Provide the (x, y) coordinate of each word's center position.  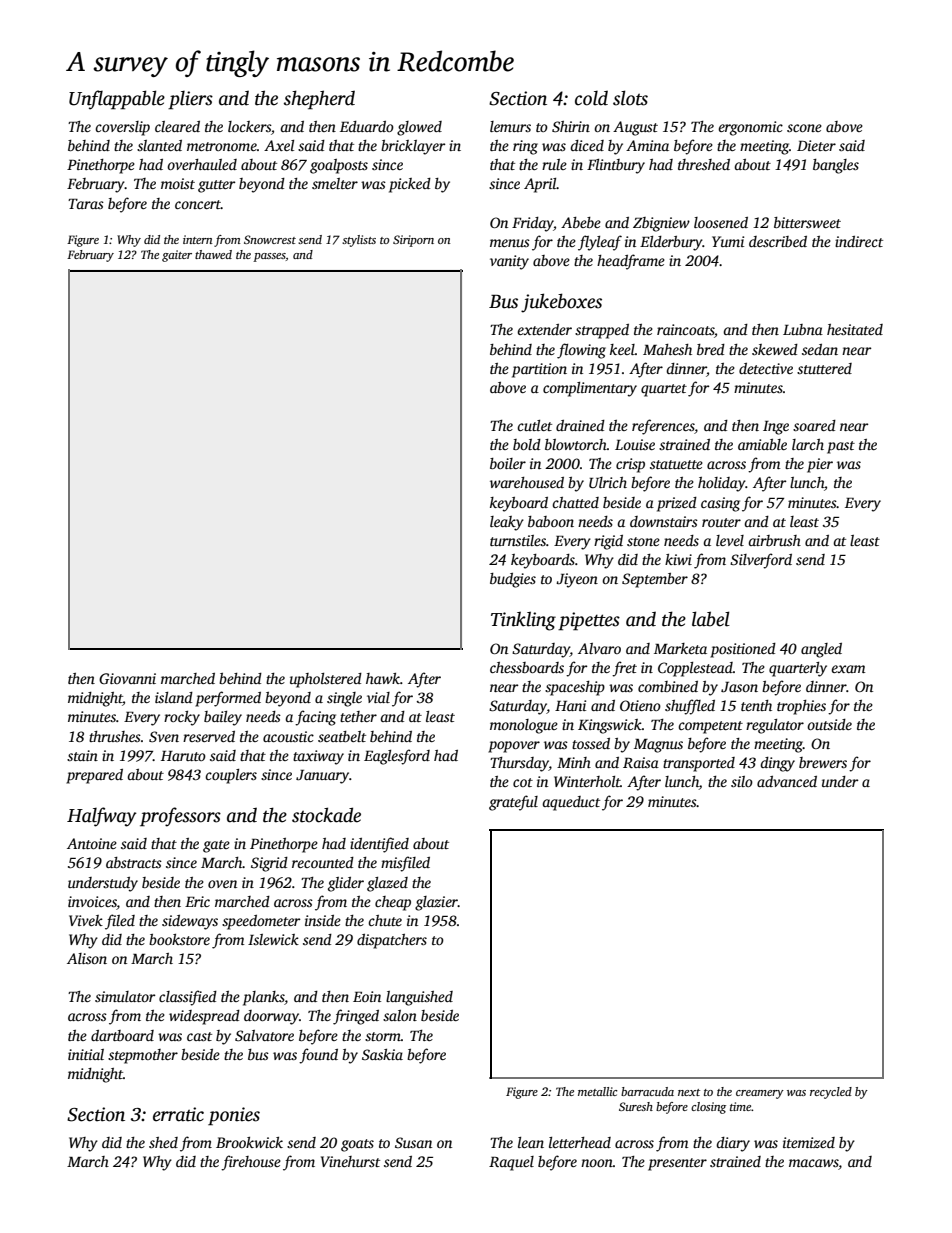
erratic (178, 1114)
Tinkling (523, 621)
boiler (508, 463)
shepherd (319, 100)
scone (804, 128)
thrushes (115, 736)
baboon (551, 521)
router (721, 522)
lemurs (510, 126)
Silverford (761, 561)
